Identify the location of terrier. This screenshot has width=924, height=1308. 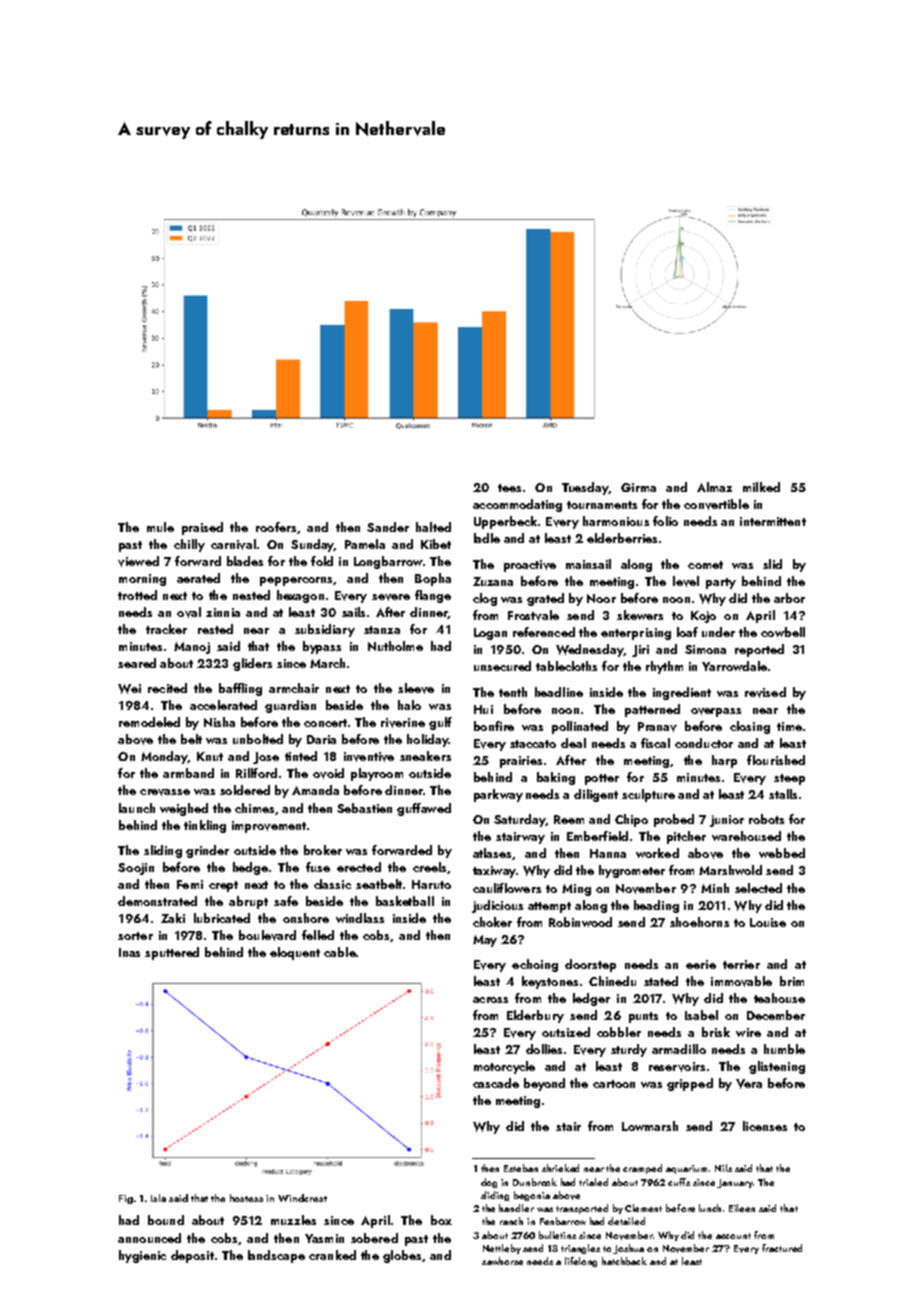
(741, 964).
